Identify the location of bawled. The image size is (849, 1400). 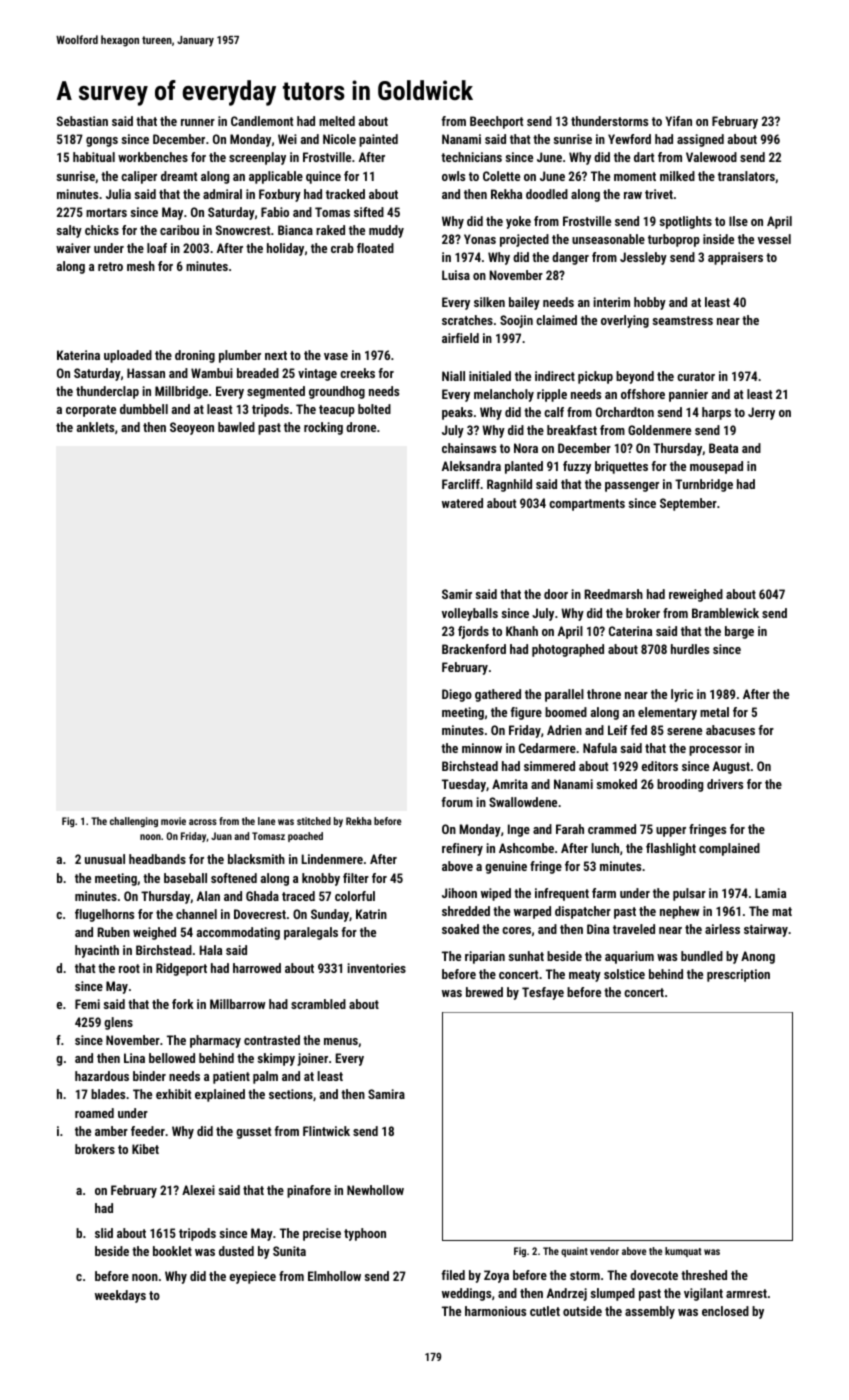
(236, 427).
